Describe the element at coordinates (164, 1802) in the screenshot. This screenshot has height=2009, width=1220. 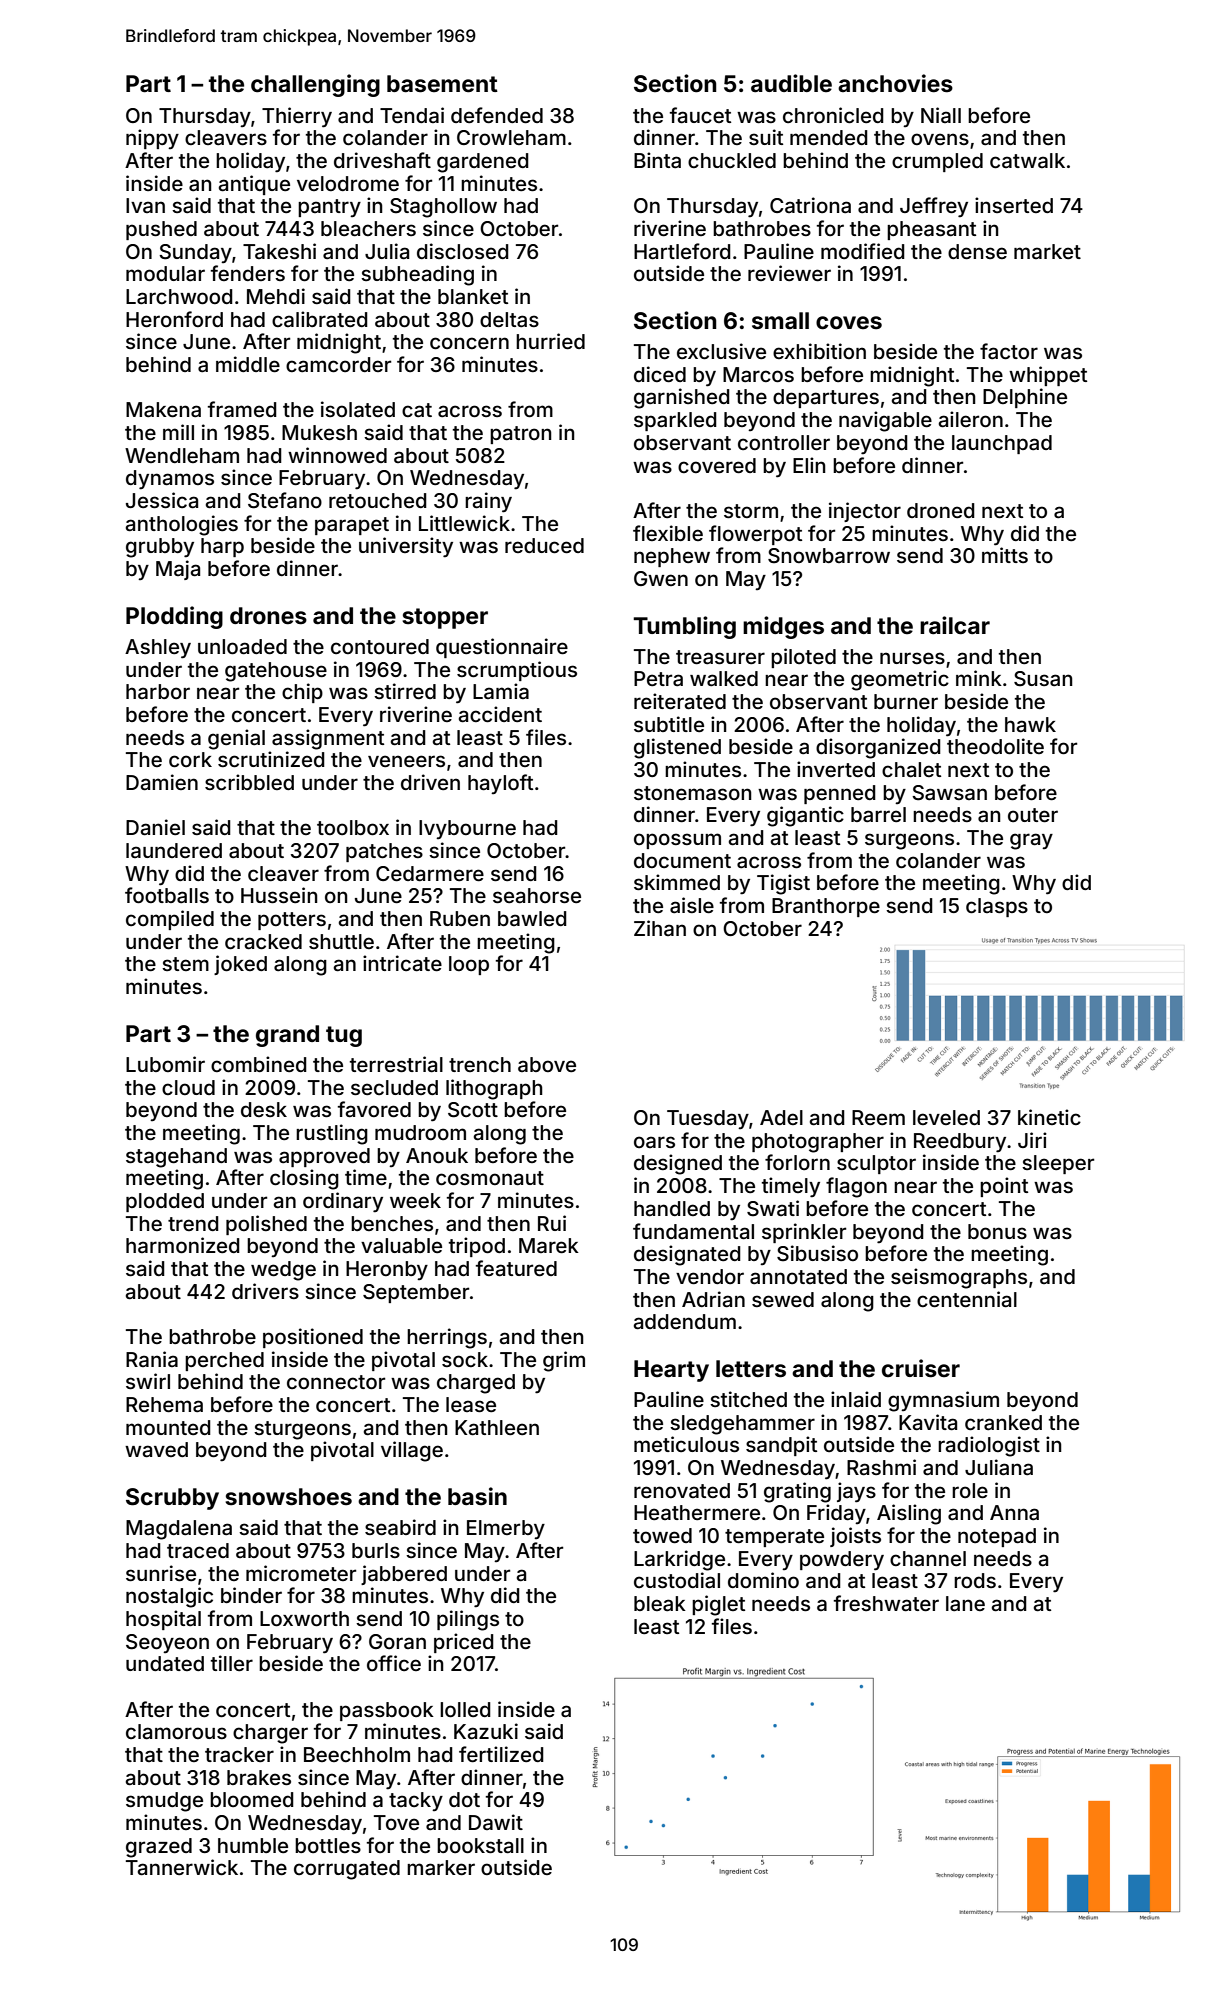
I see `smudge` at that location.
